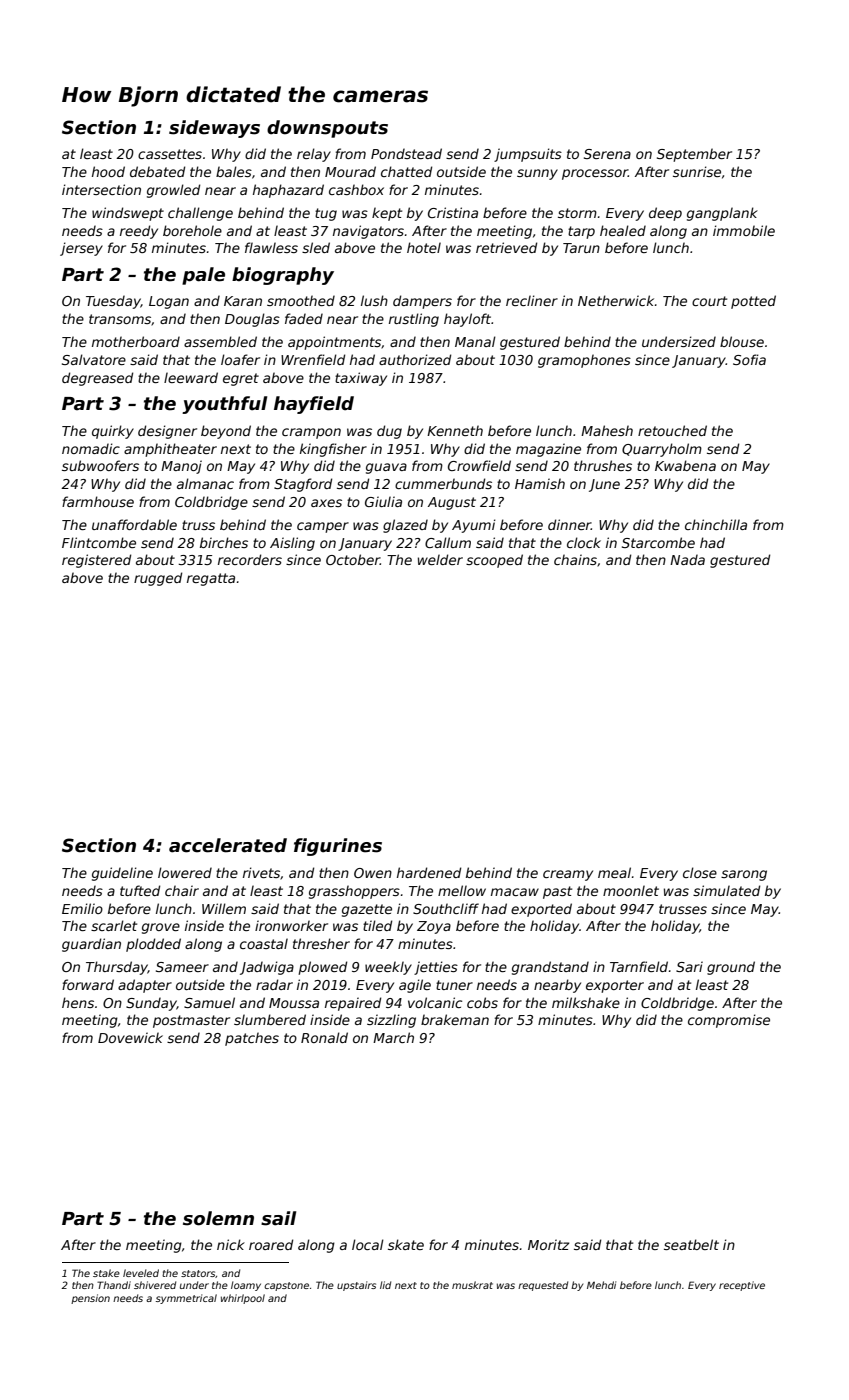 The height and width of the screenshot is (1400, 849). What do you see at coordinates (243, 1299) in the screenshot?
I see `whirlpool` at bounding box center [243, 1299].
